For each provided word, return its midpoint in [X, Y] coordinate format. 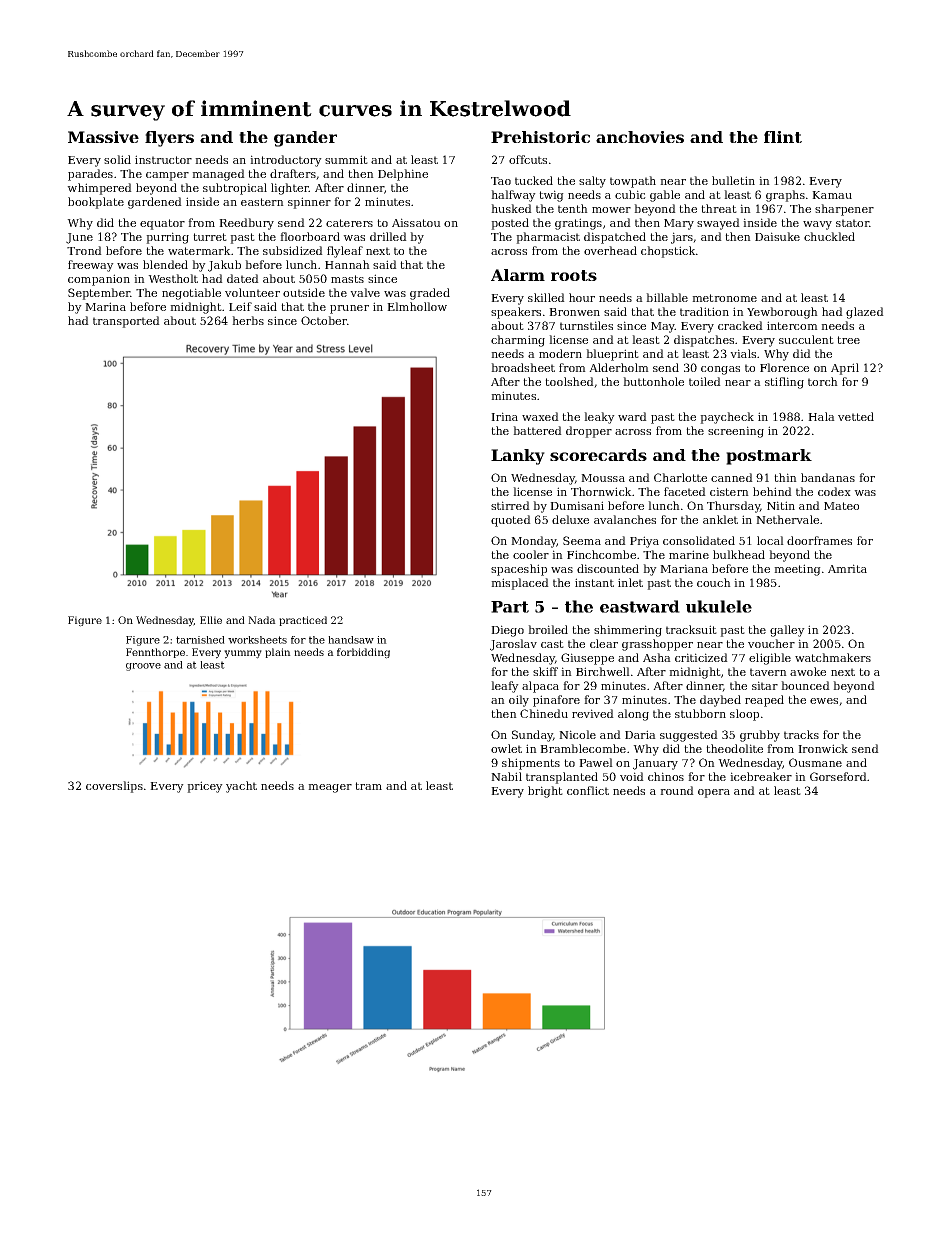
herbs [248, 320]
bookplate [96, 203]
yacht [241, 787]
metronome [724, 298]
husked [511, 208]
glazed [865, 313]
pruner [349, 309]
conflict [588, 790]
